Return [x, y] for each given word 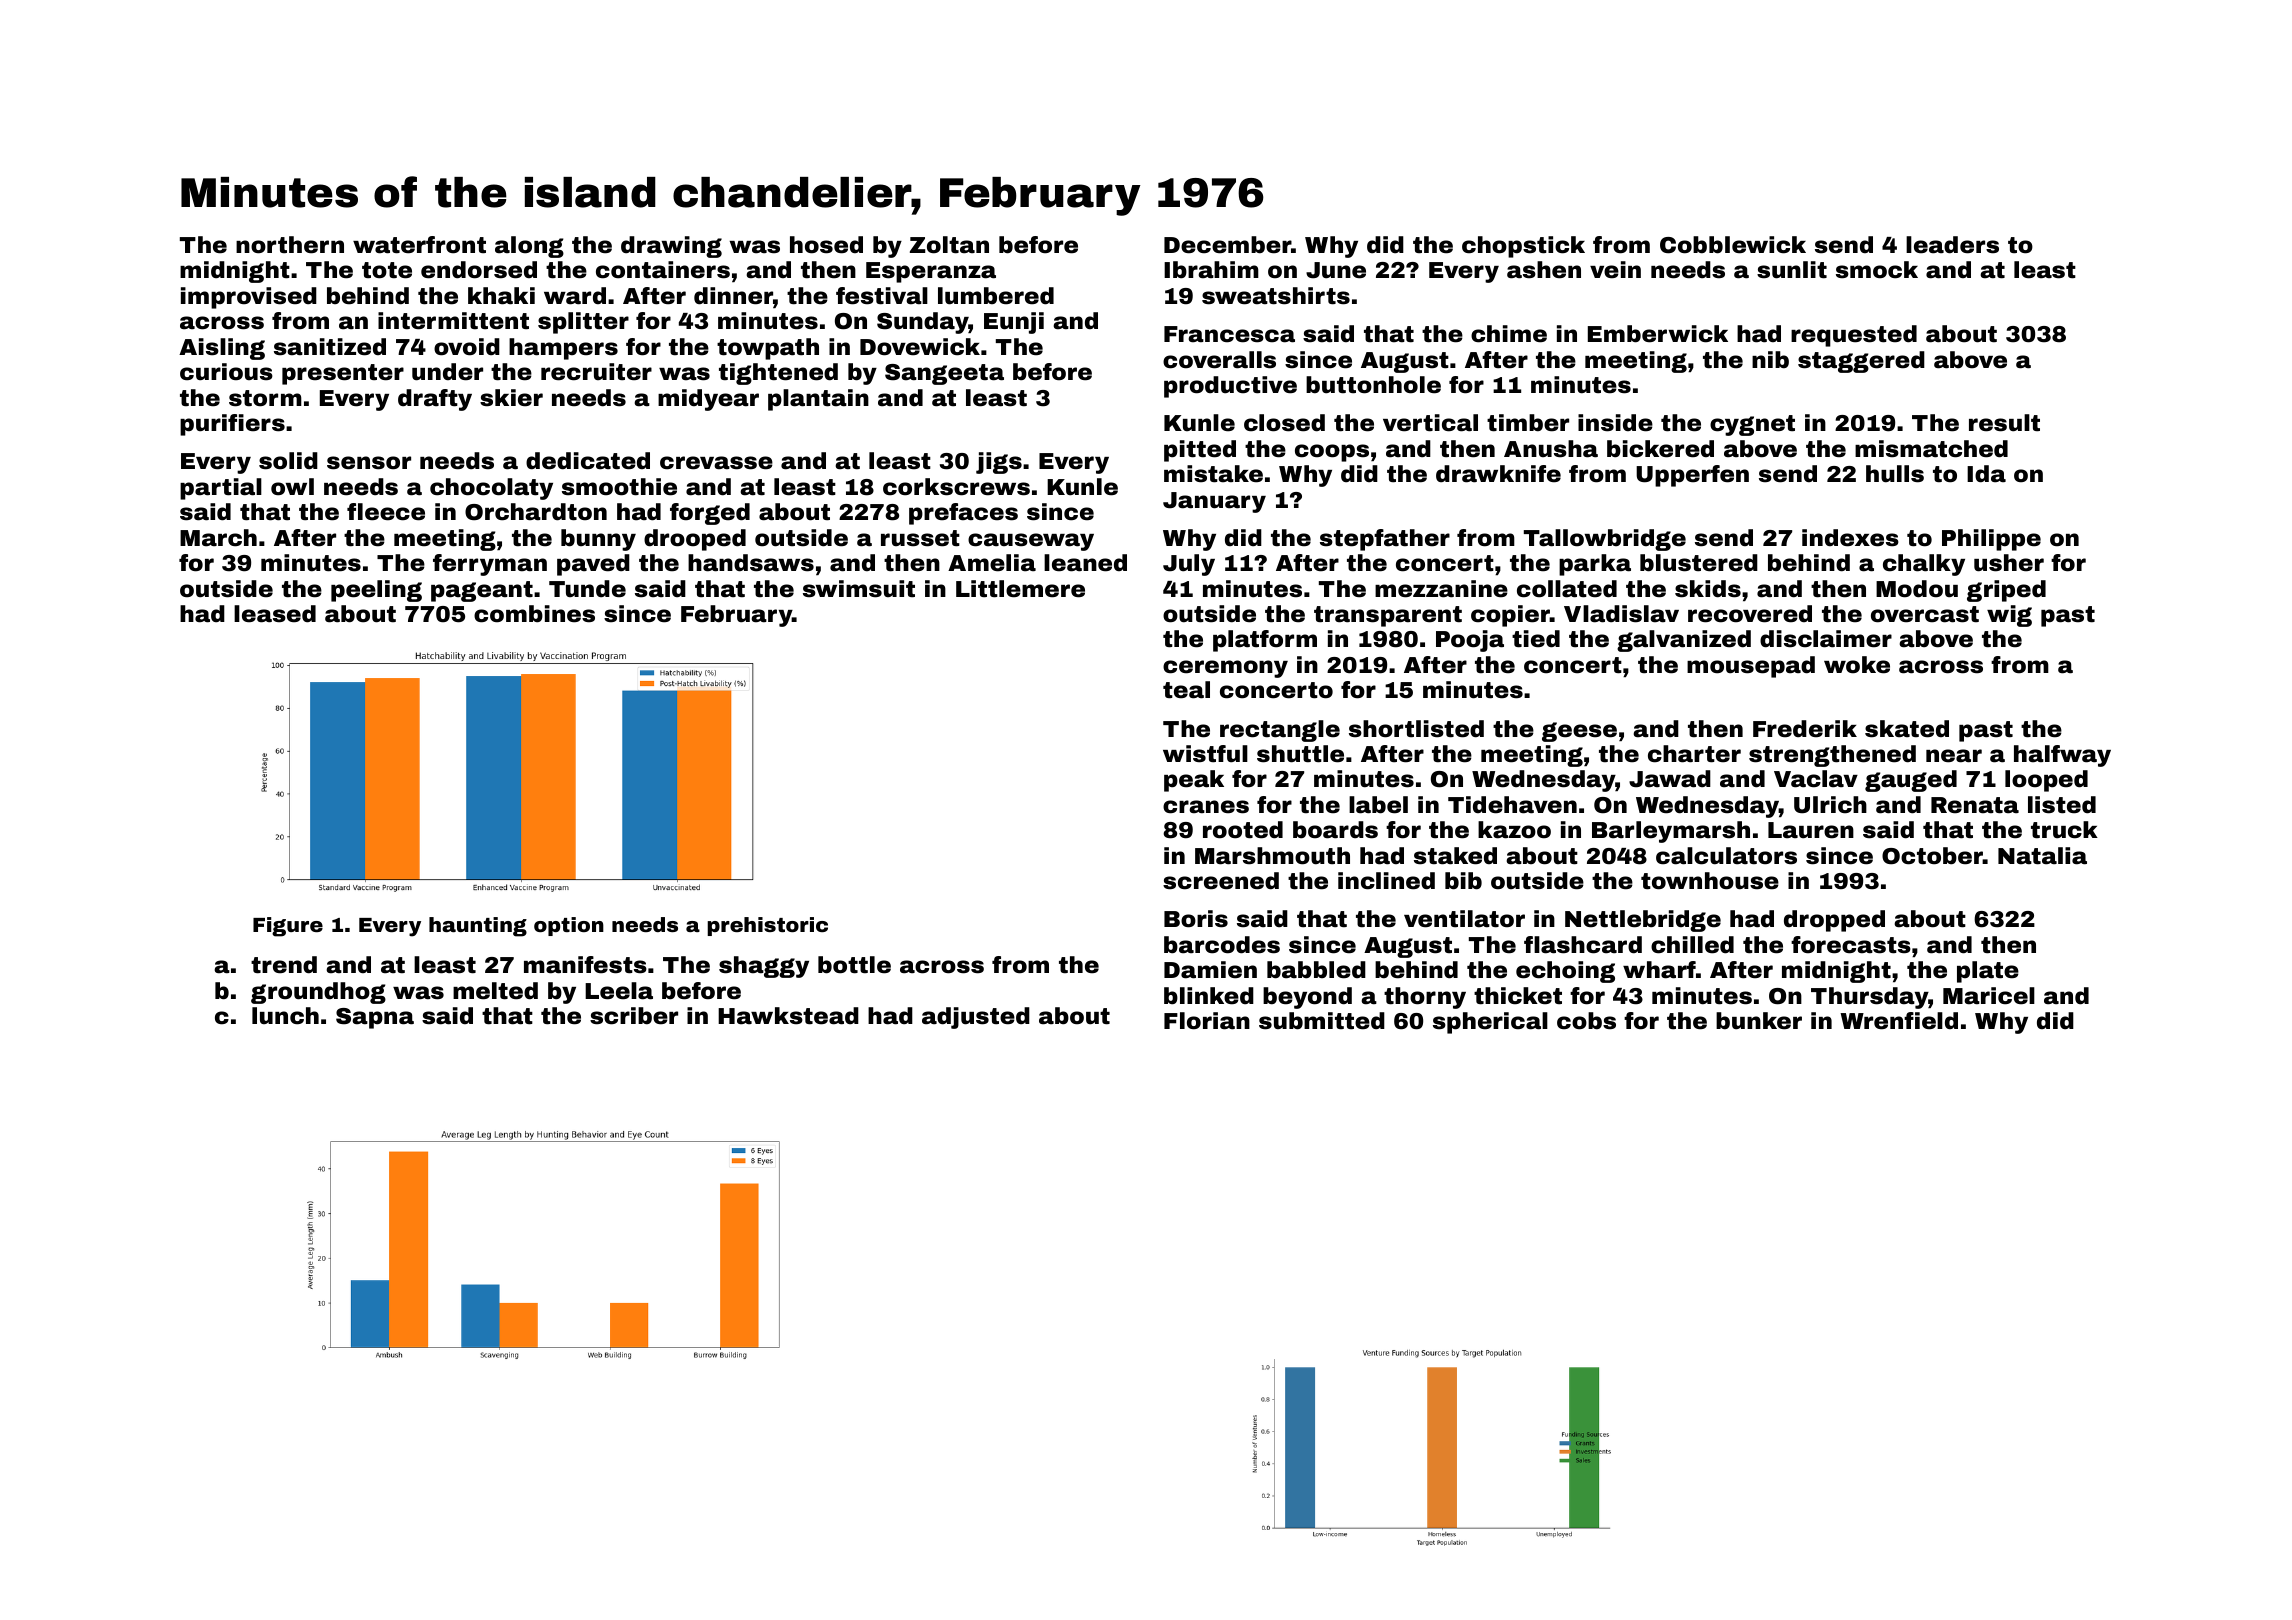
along [529, 247]
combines [534, 614]
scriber [634, 1016]
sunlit [1792, 270]
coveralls [1219, 360]
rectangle [1280, 731]
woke [1857, 665]
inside [1615, 423]
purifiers [232, 425]
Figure [288, 927]
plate [1988, 972]
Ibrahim [1211, 270]
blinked [1209, 996]
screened [1221, 881]
